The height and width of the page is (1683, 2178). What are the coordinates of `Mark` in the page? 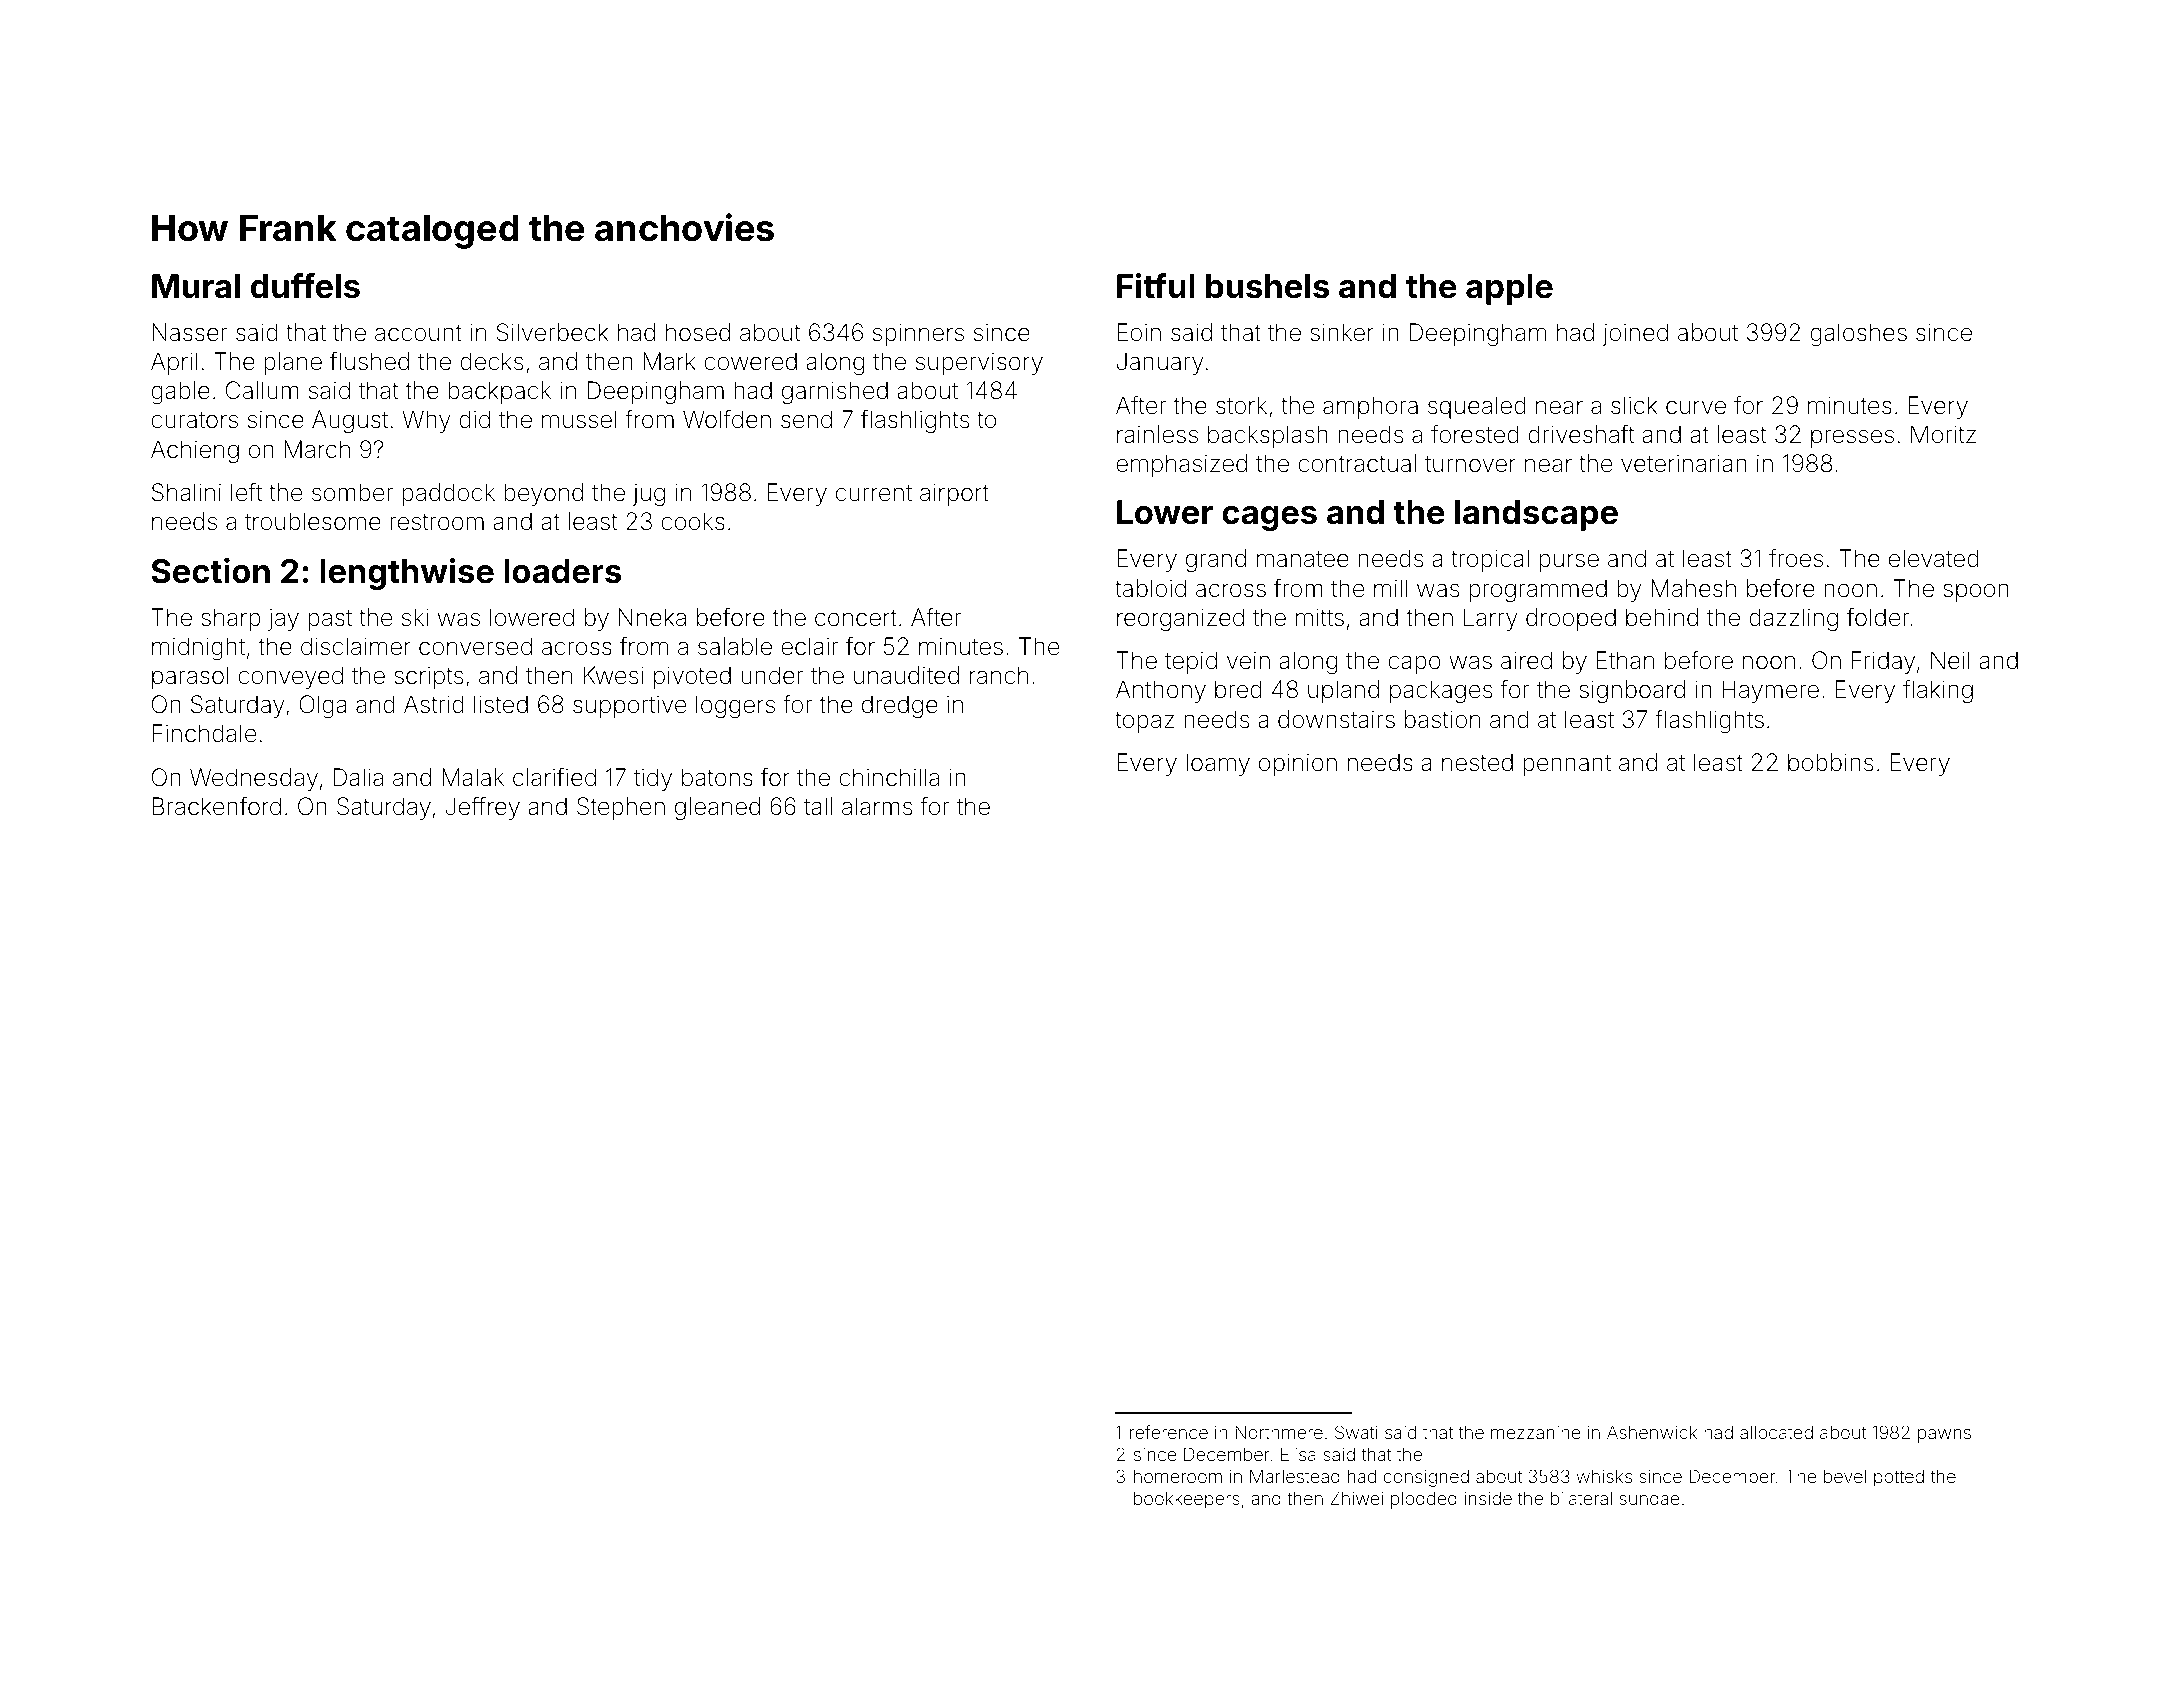 It's located at (670, 361).
